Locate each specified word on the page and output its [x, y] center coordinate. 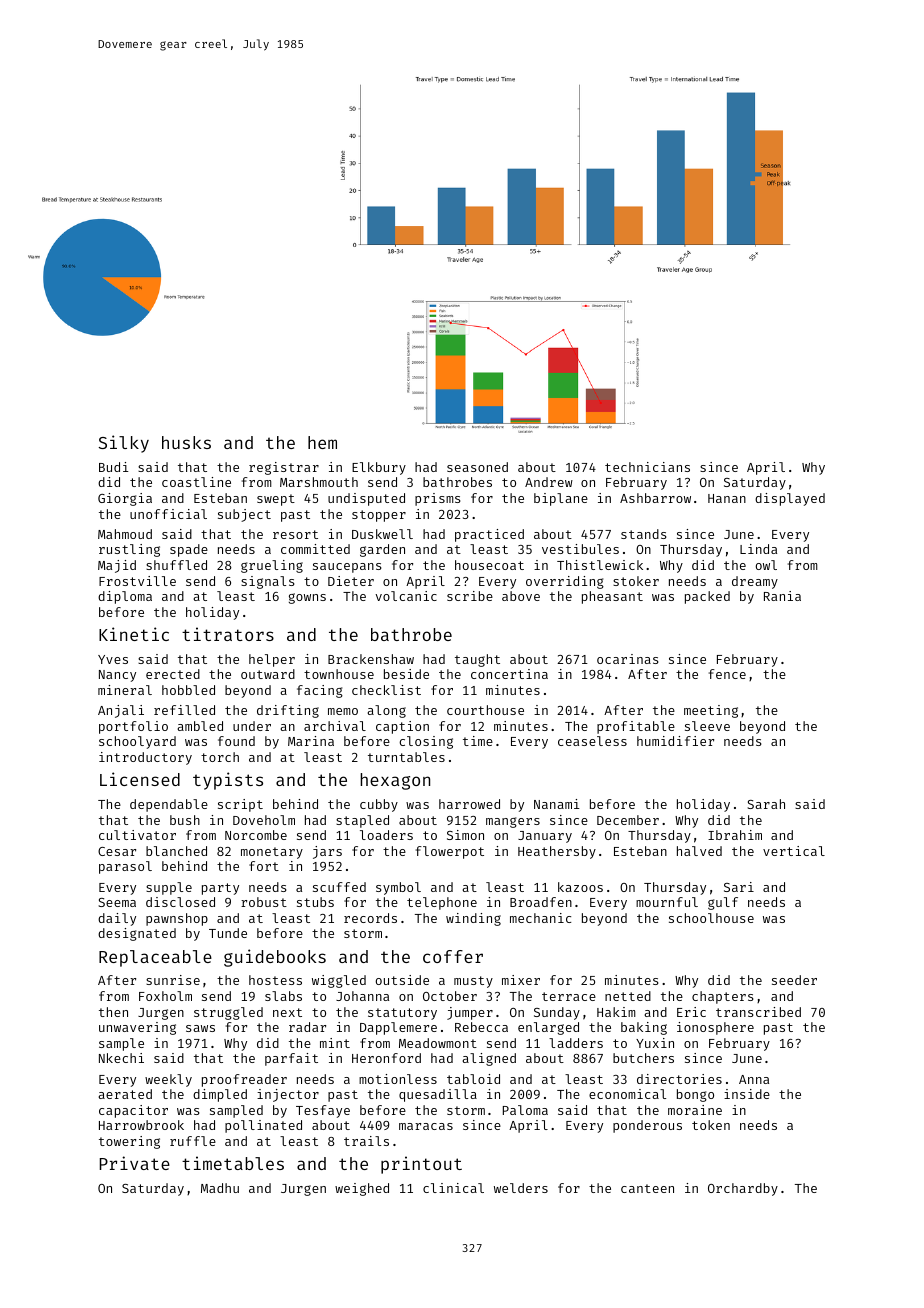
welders [521, 1188]
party [220, 889]
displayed [790, 499]
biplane [561, 499]
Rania [782, 596]
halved [699, 851]
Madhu [220, 1188]
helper [272, 660]
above [521, 596]
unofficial [168, 514]
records [370, 918]
